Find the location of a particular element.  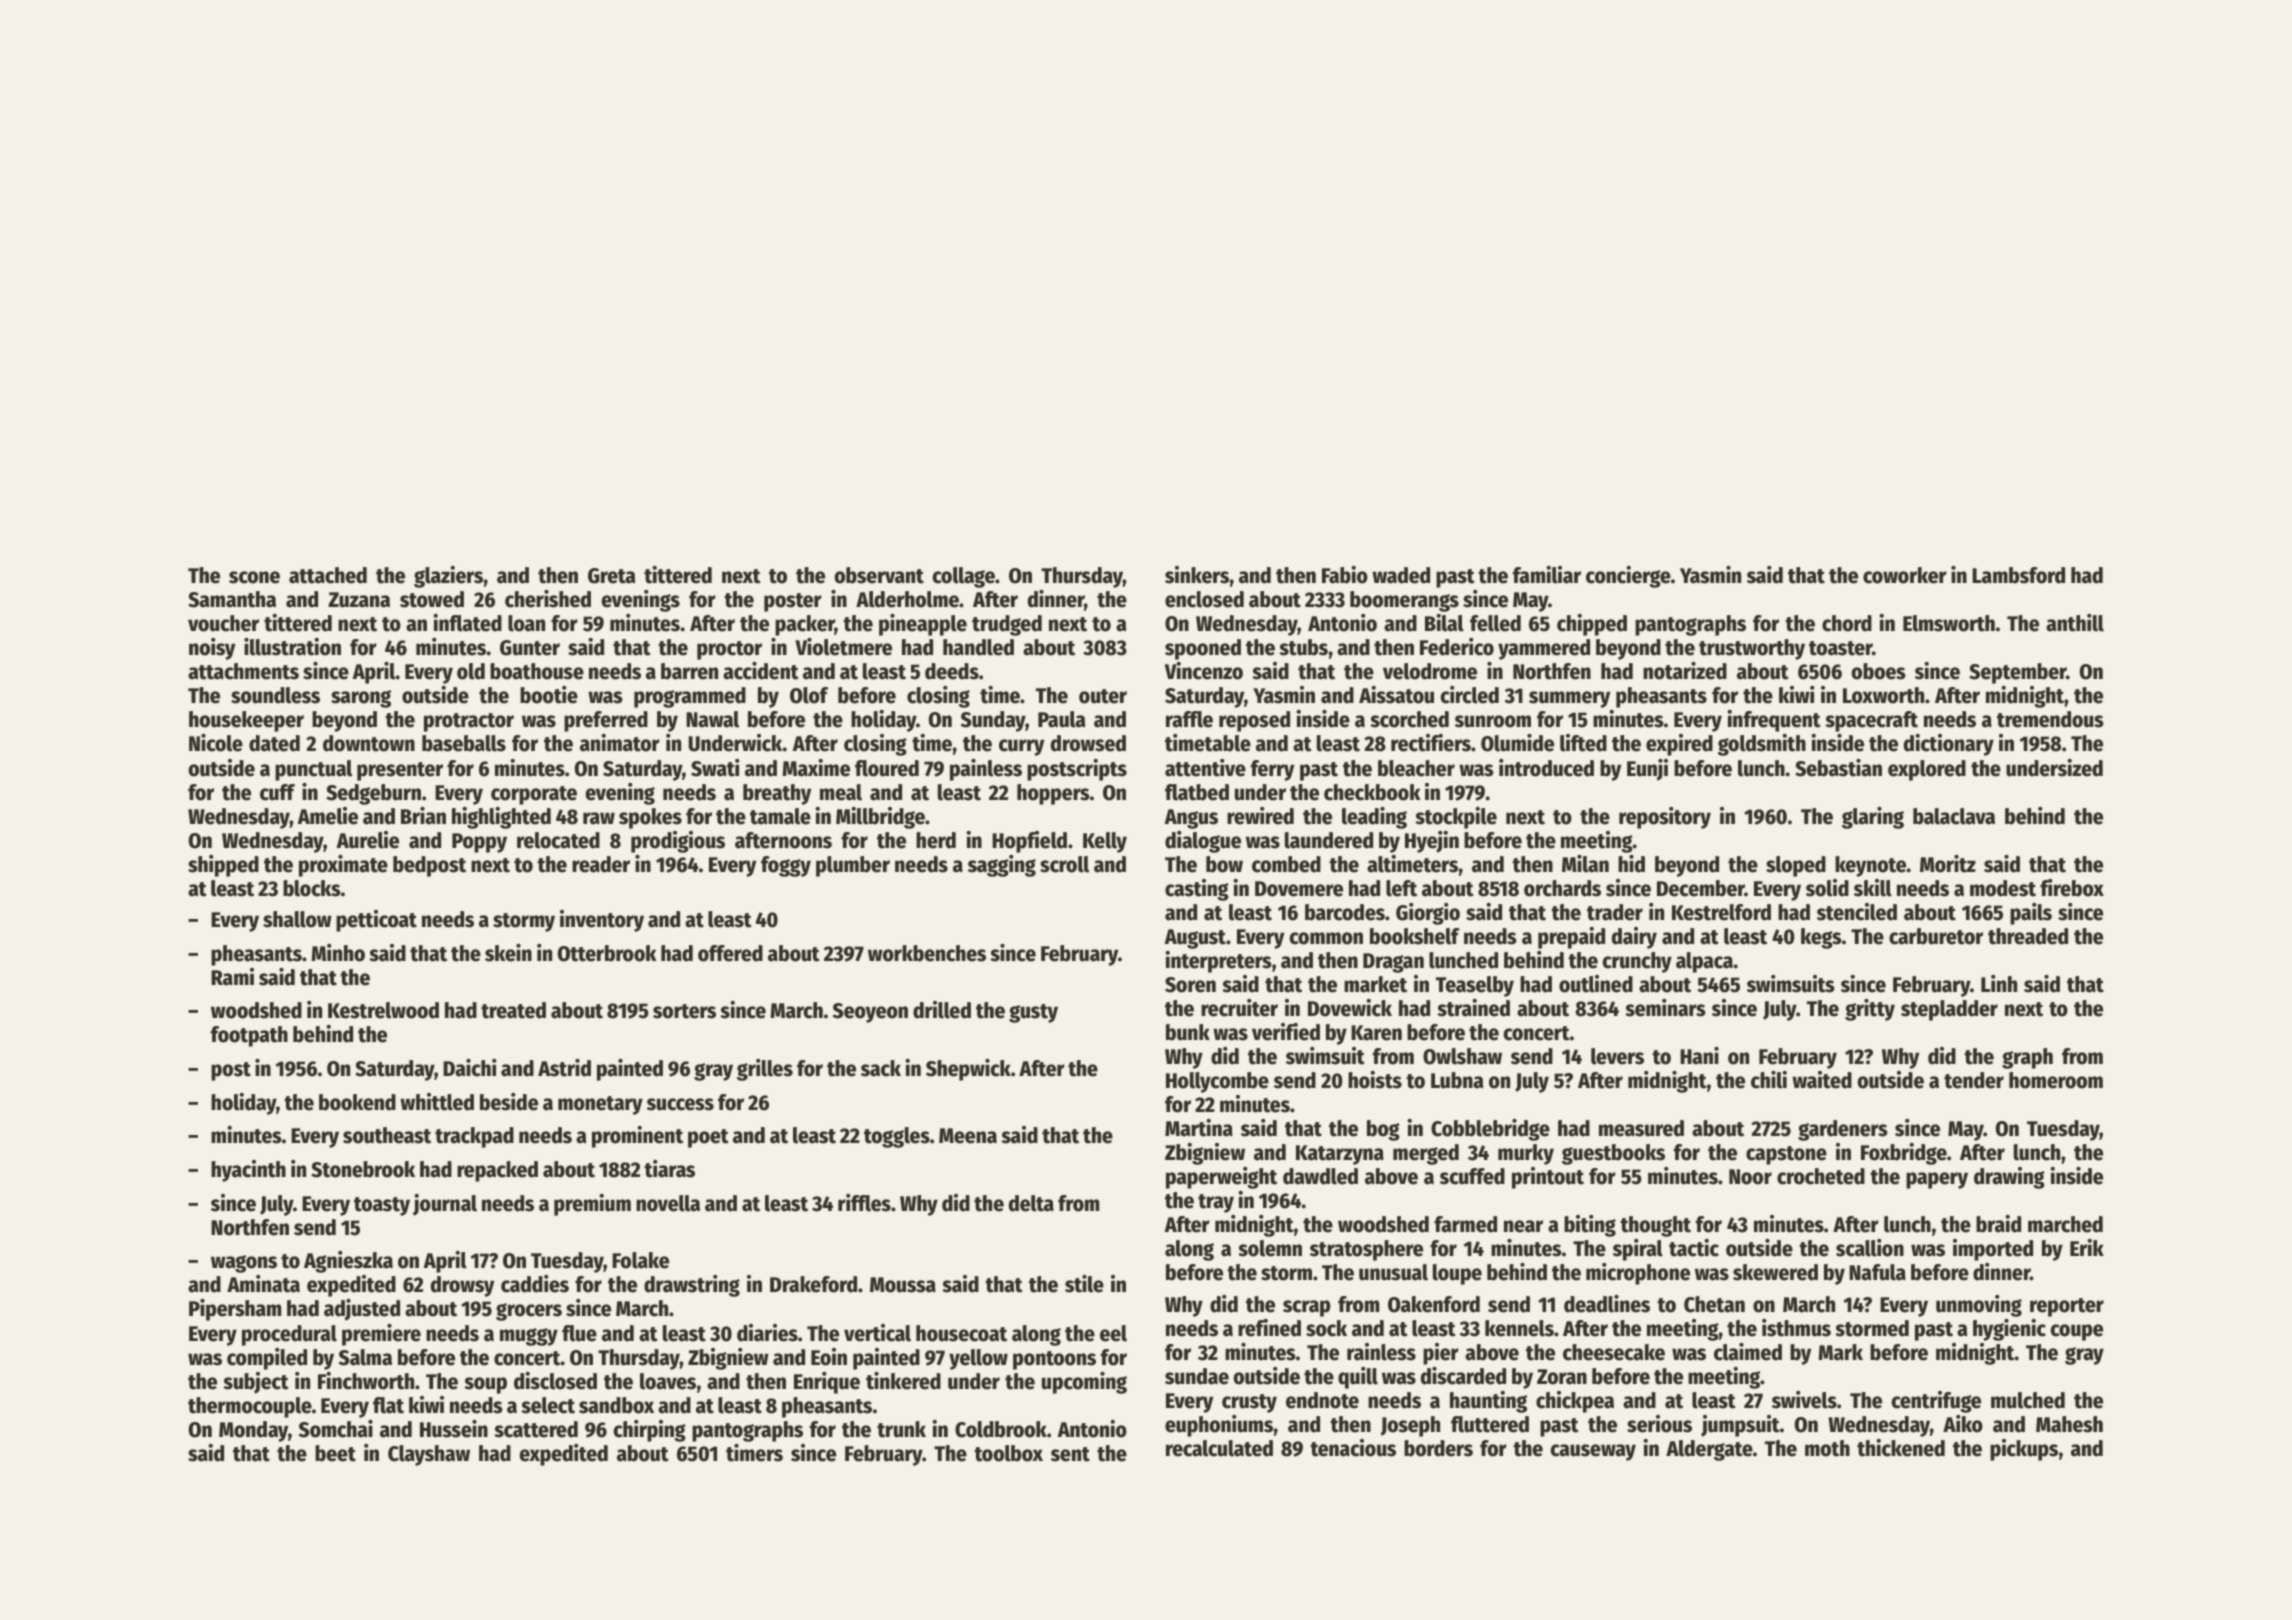

coworker is located at coordinates (1905, 575).
